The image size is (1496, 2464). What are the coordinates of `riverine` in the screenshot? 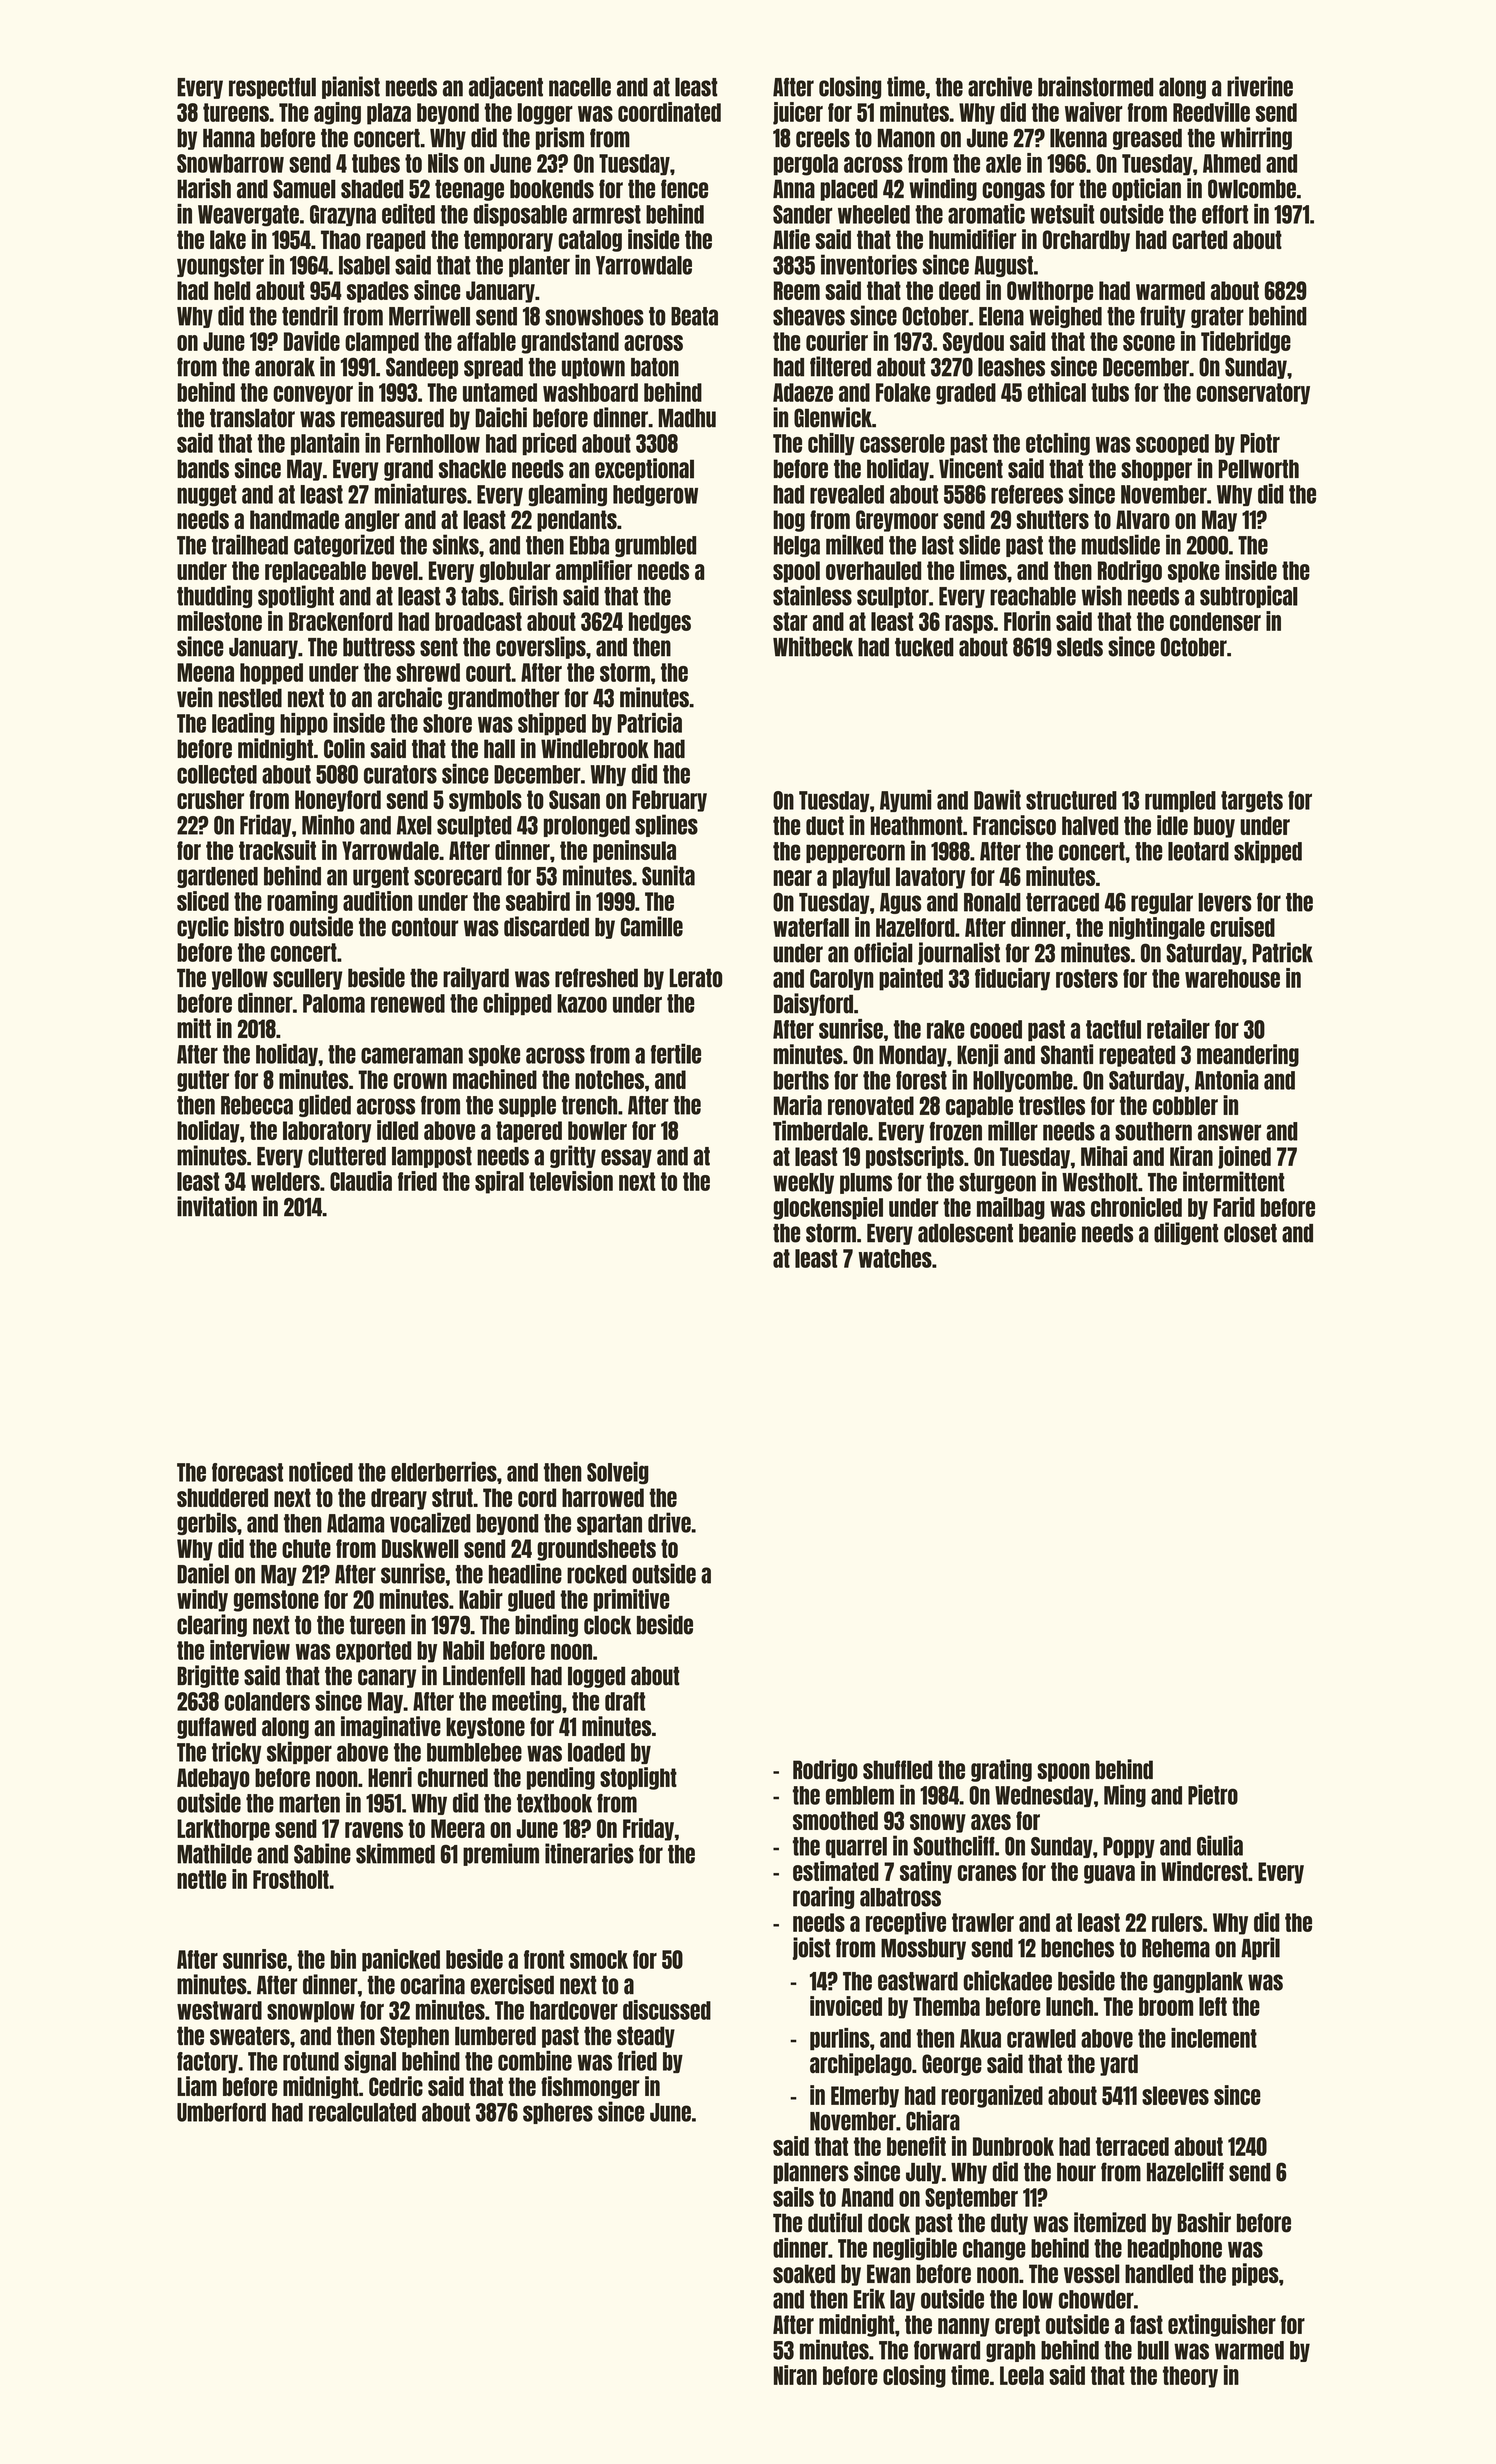 It's located at (1260, 86).
